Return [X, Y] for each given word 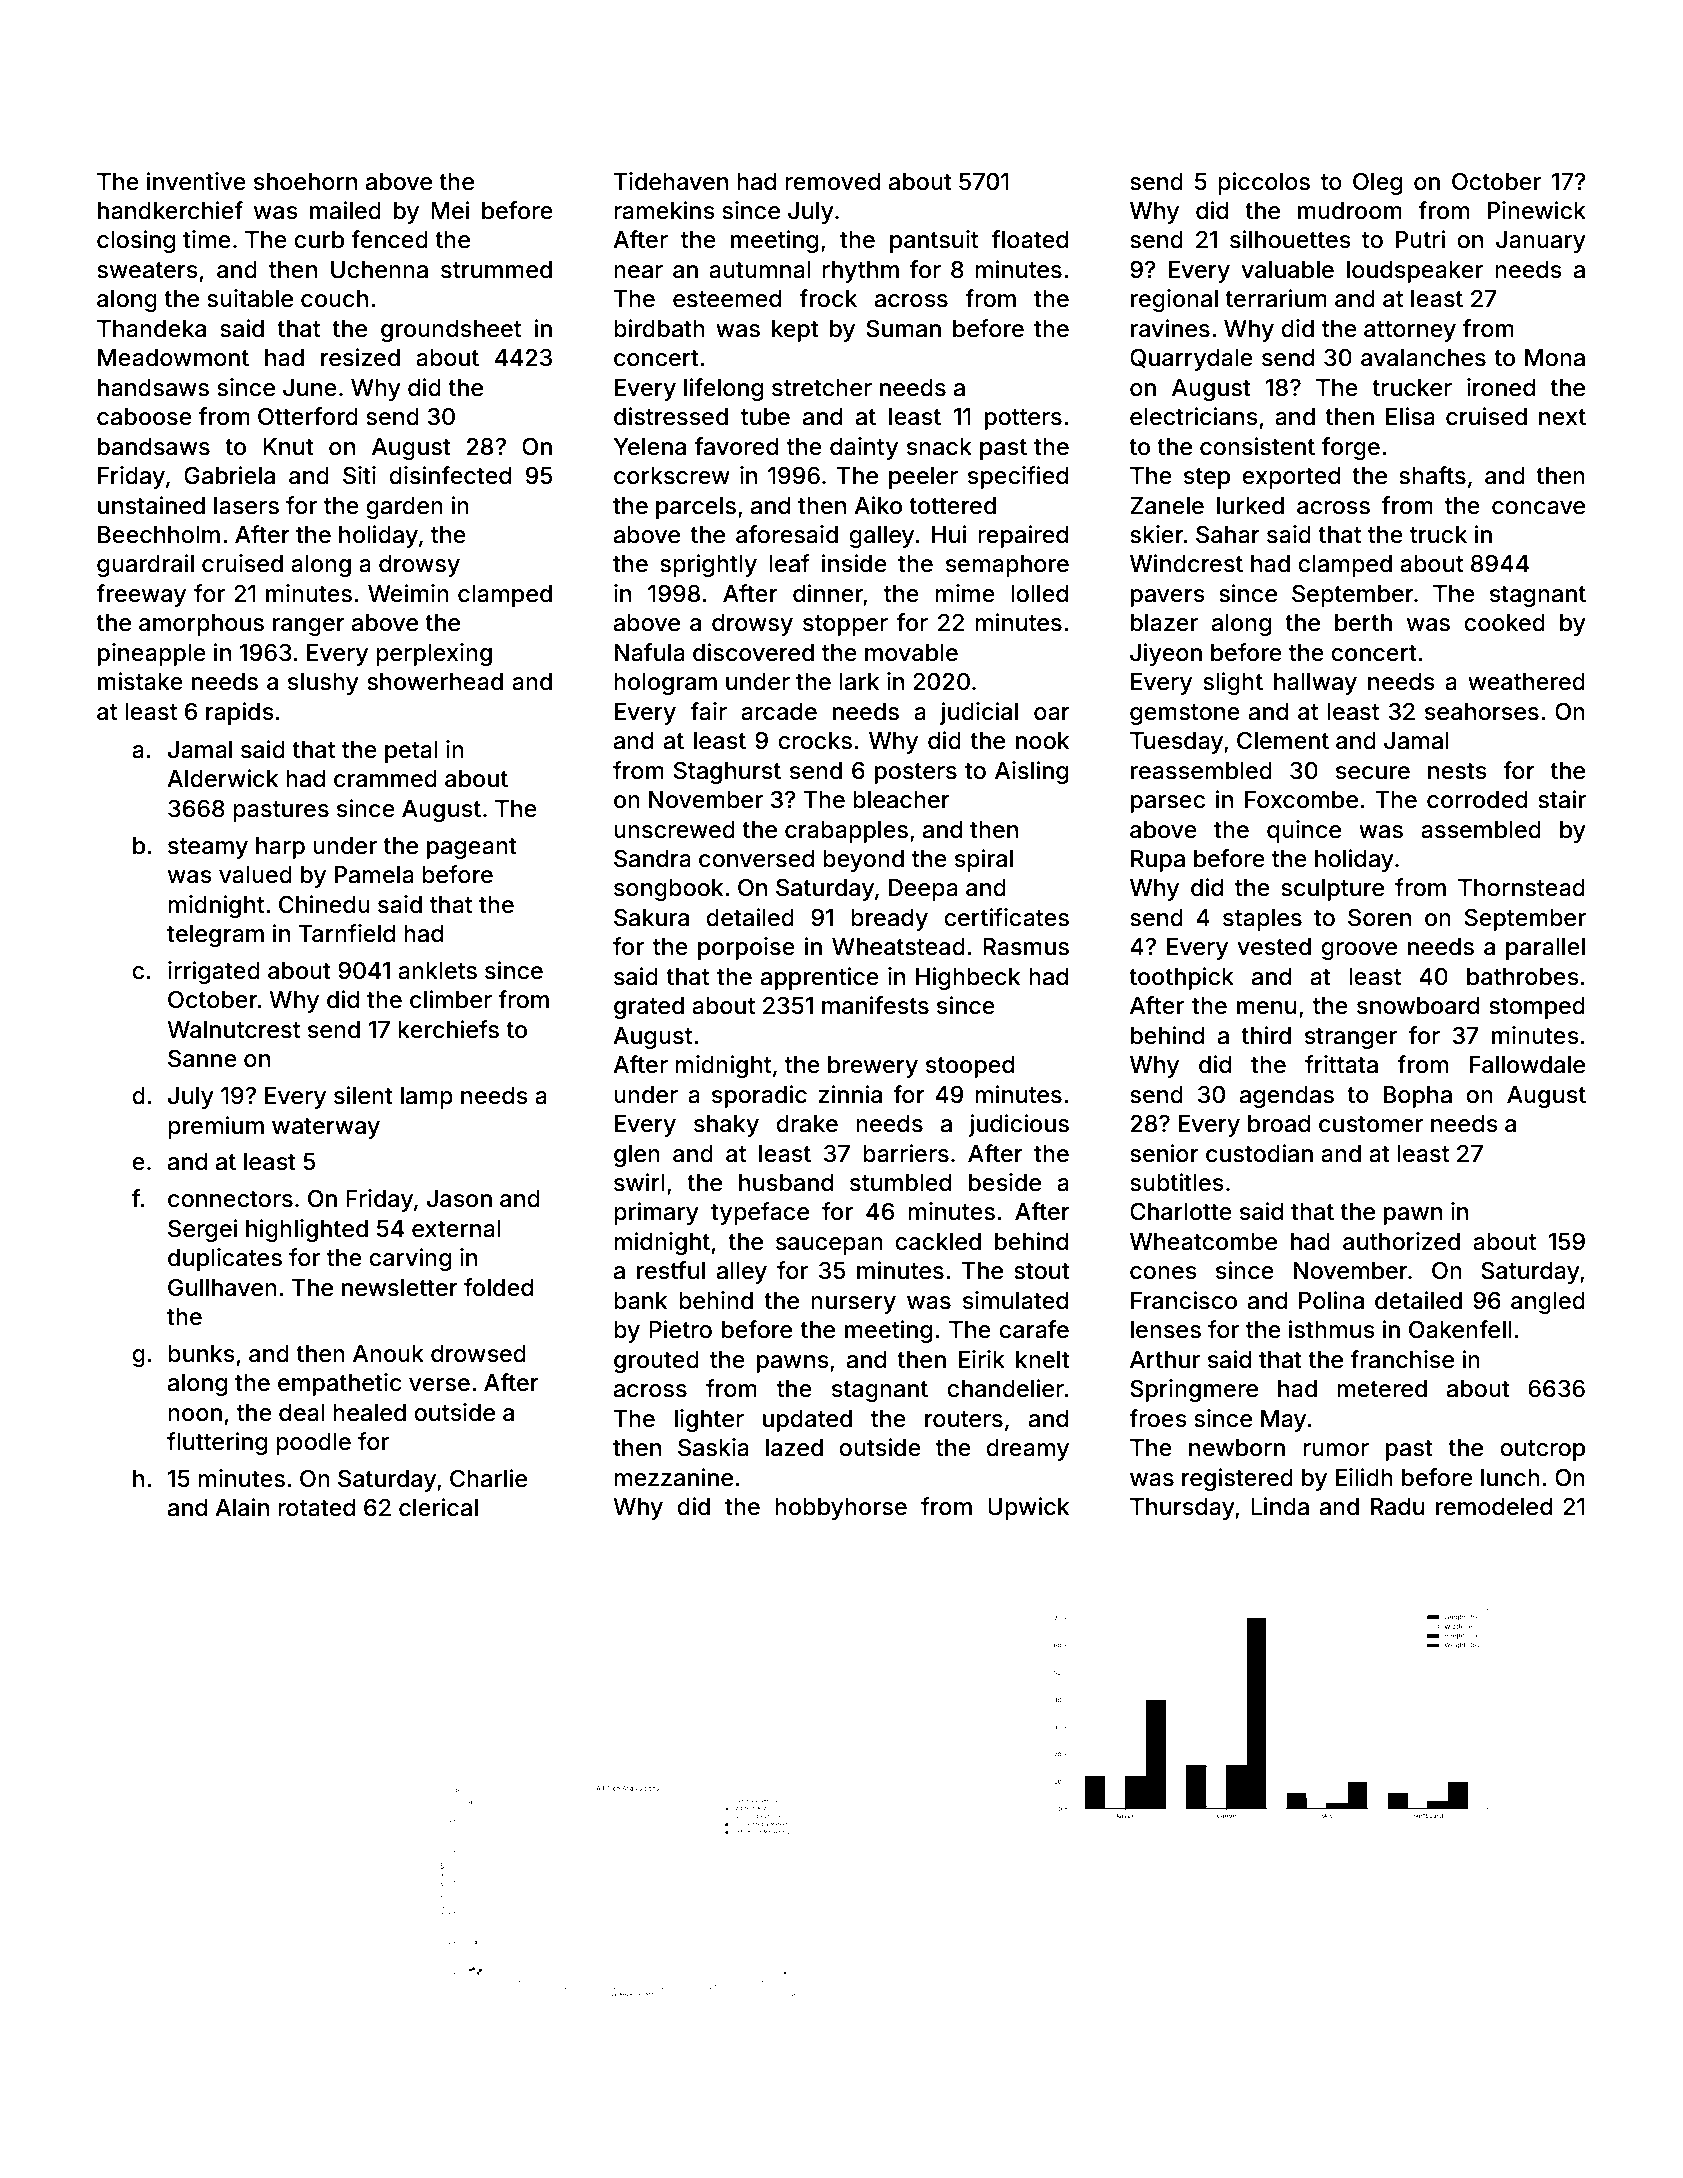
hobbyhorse [841, 1509]
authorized [1401, 1241]
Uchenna [379, 270]
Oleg [1377, 184]
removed [832, 182]
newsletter [400, 1288]
